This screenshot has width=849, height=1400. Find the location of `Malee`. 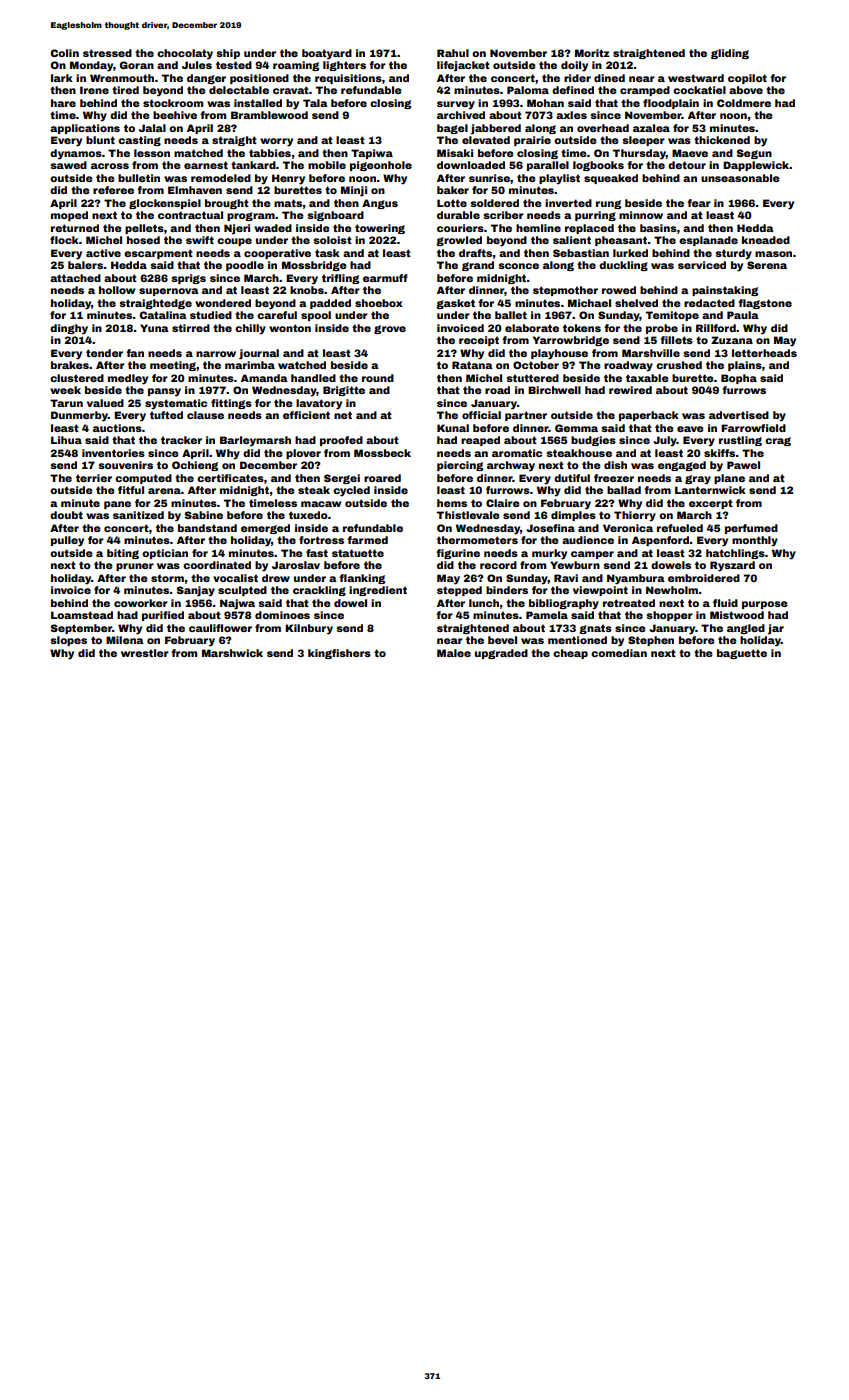

Malee is located at coordinates (454, 653).
